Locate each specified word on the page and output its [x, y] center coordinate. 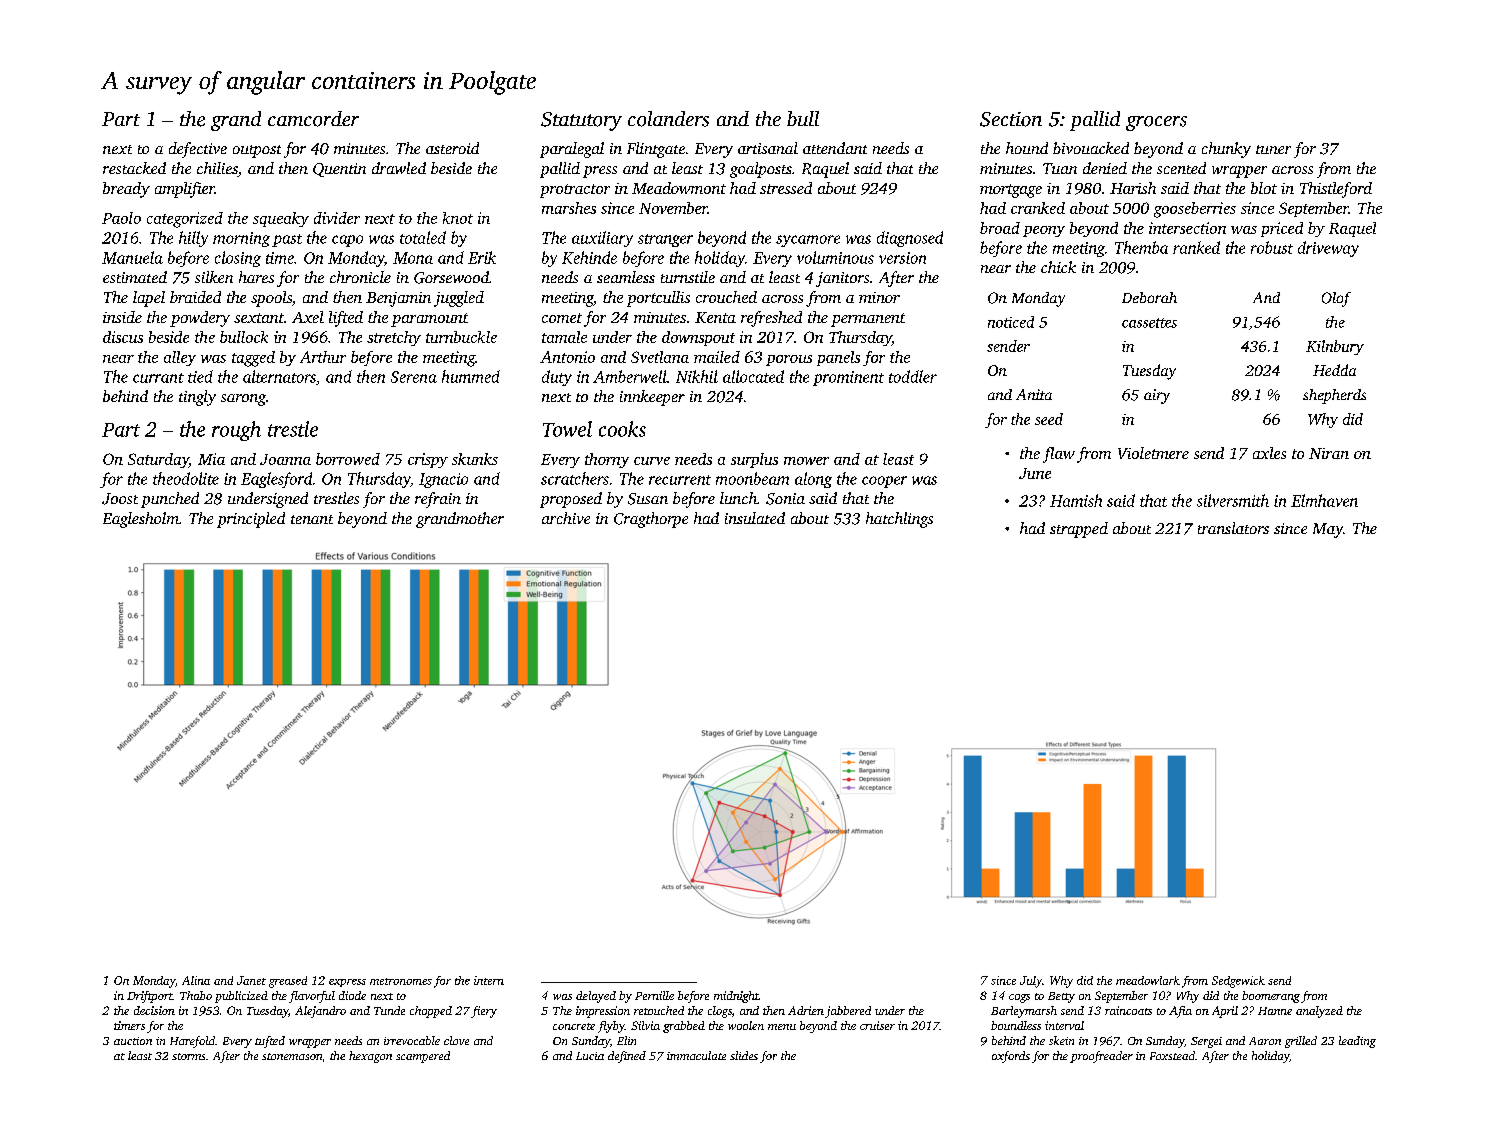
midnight [736, 997]
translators [1233, 528]
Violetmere [1153, 453]
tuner [1273, 149]
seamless [626, 277]
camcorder [313, 119]
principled [251, 520]
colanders [668, 119]
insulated [755, 518]
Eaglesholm [141, 520]
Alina [196, 980]
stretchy [394, 338]
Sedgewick [1238, 982]
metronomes [401, 981]
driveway [1328, 249]
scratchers [575, 478]
